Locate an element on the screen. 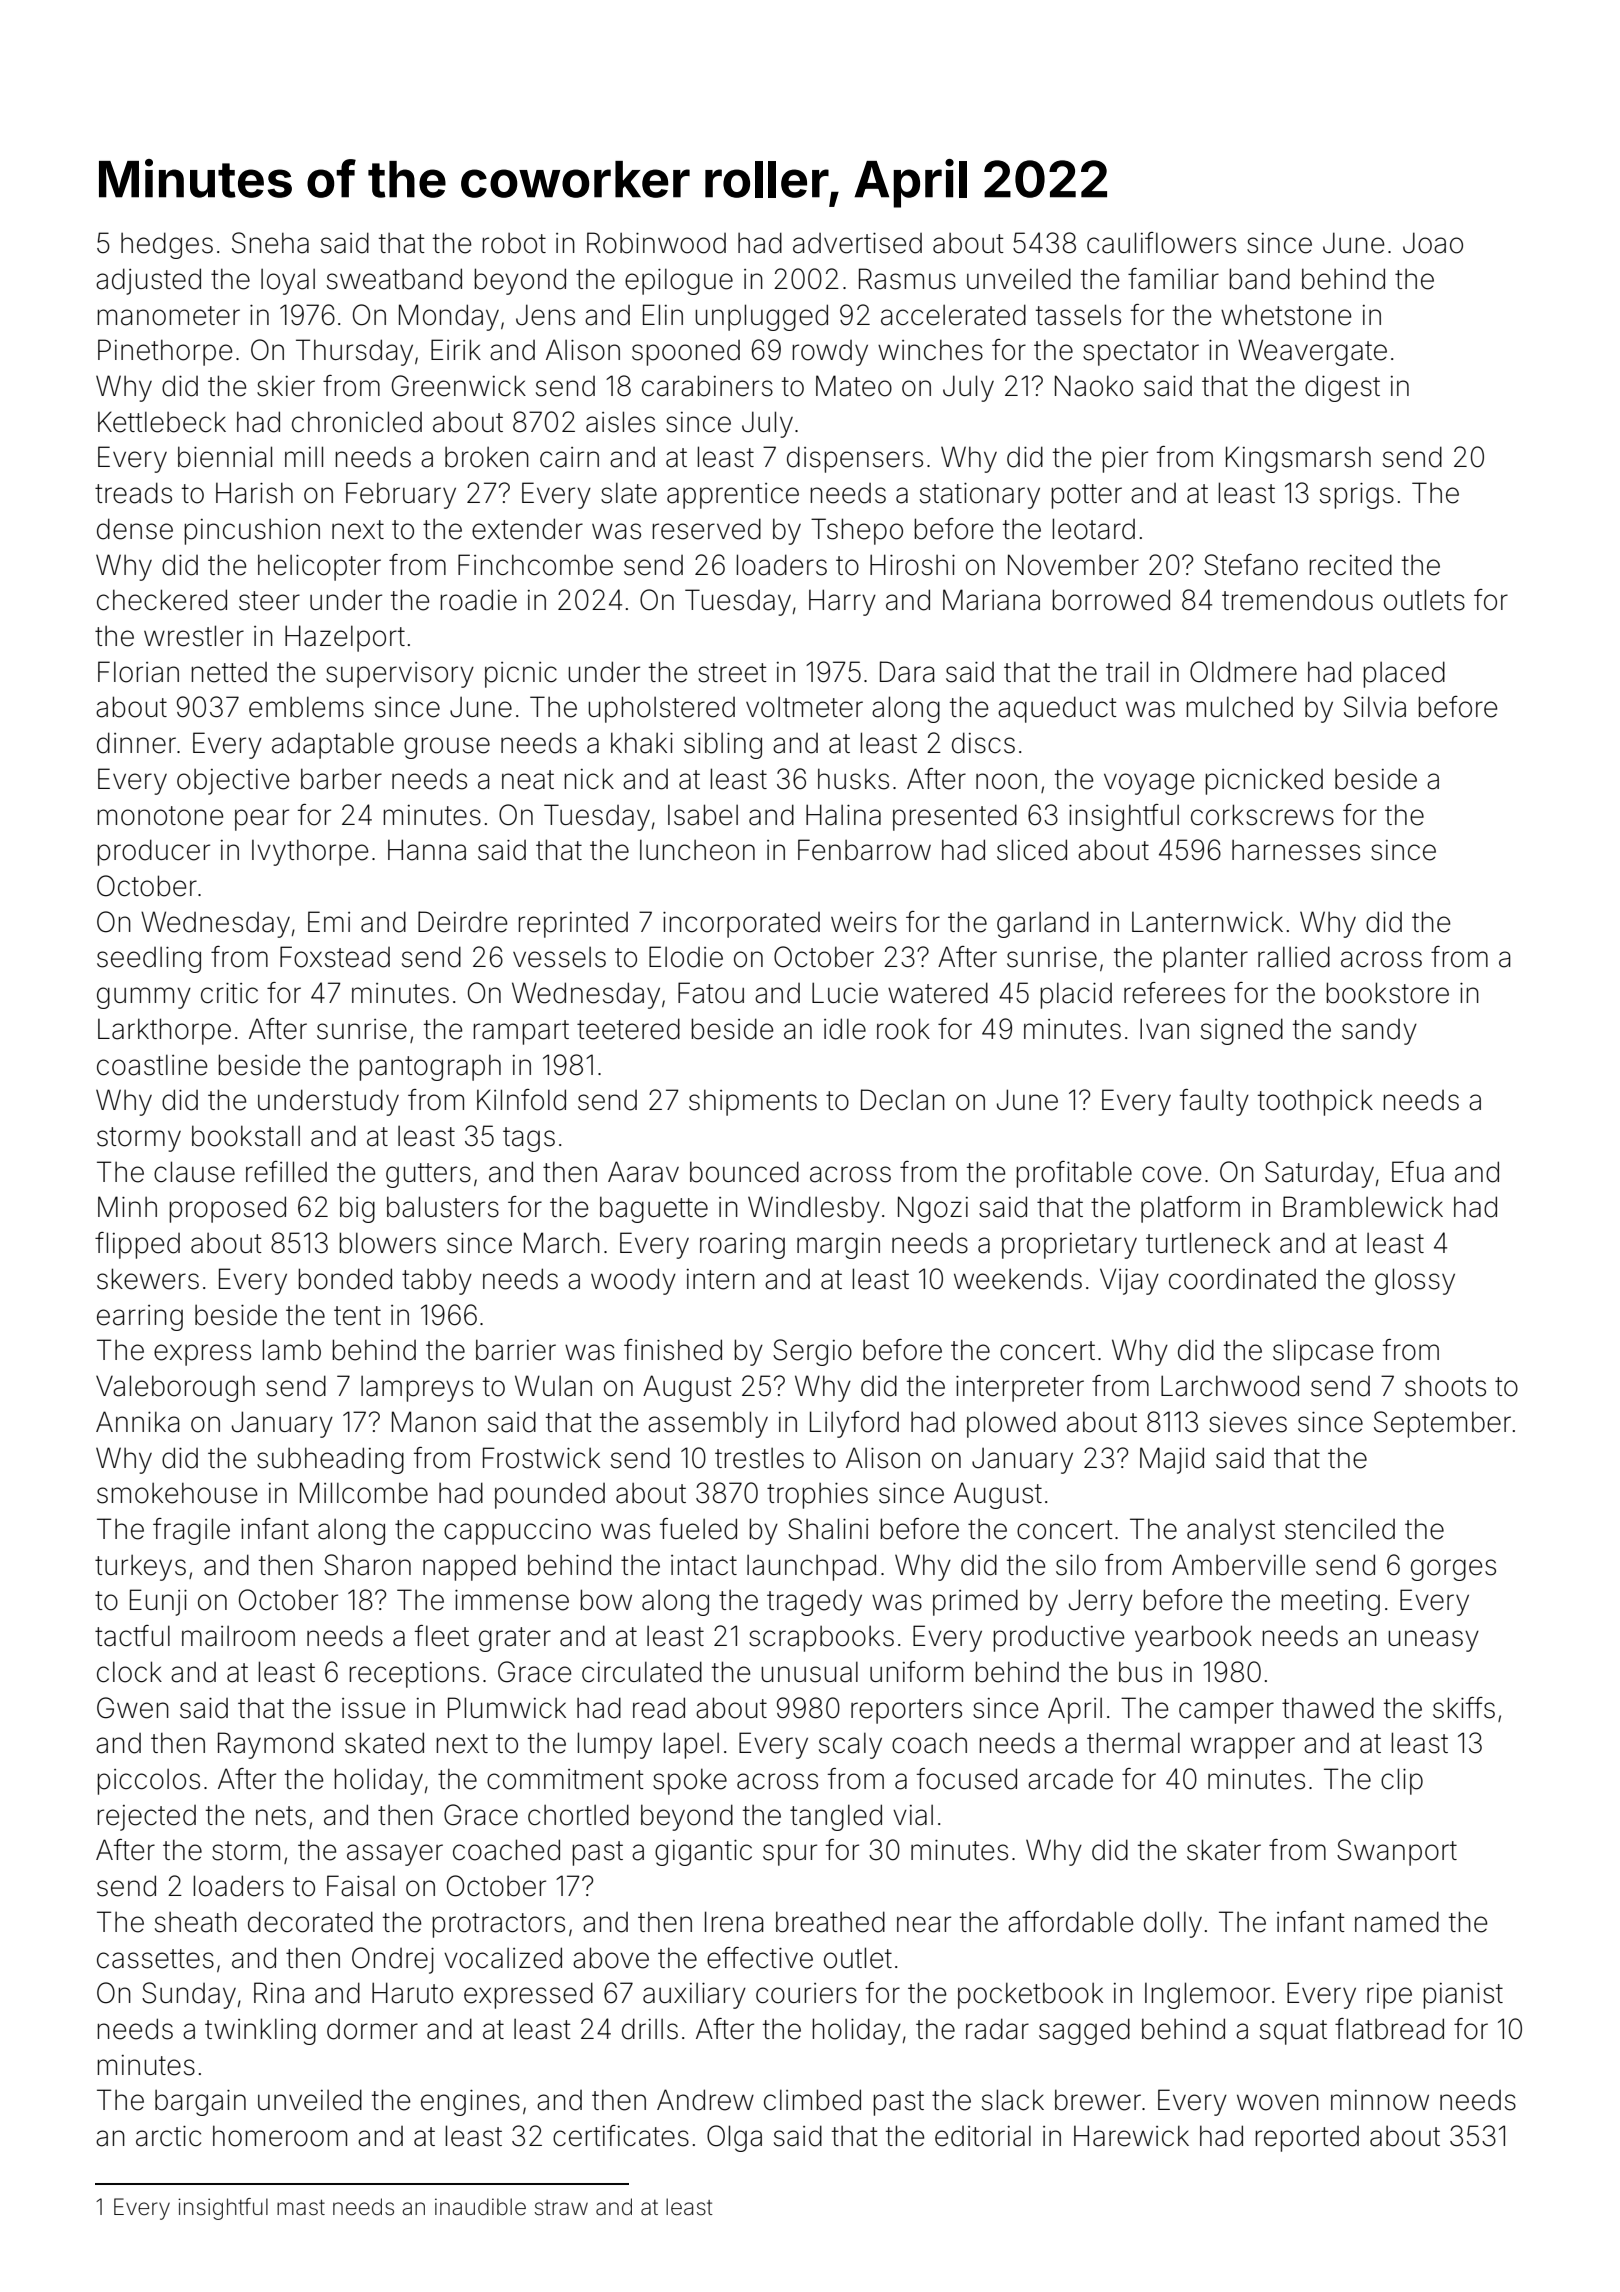 The width and height of the screenshot is (1620, 2292). bargain is located at coordinates (200, 2103).
